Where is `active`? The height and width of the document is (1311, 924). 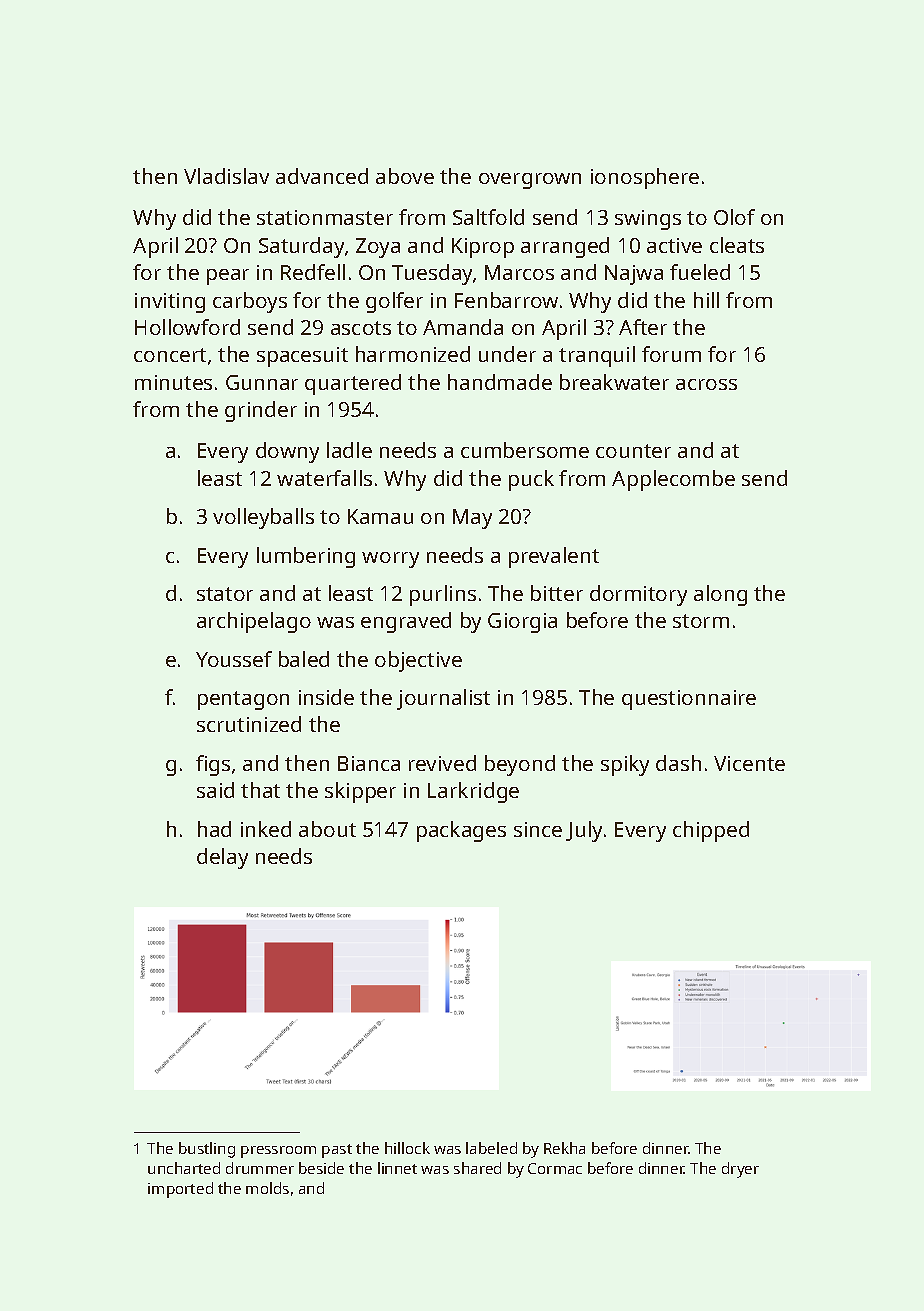 active is located at coordinates (674, 245).
